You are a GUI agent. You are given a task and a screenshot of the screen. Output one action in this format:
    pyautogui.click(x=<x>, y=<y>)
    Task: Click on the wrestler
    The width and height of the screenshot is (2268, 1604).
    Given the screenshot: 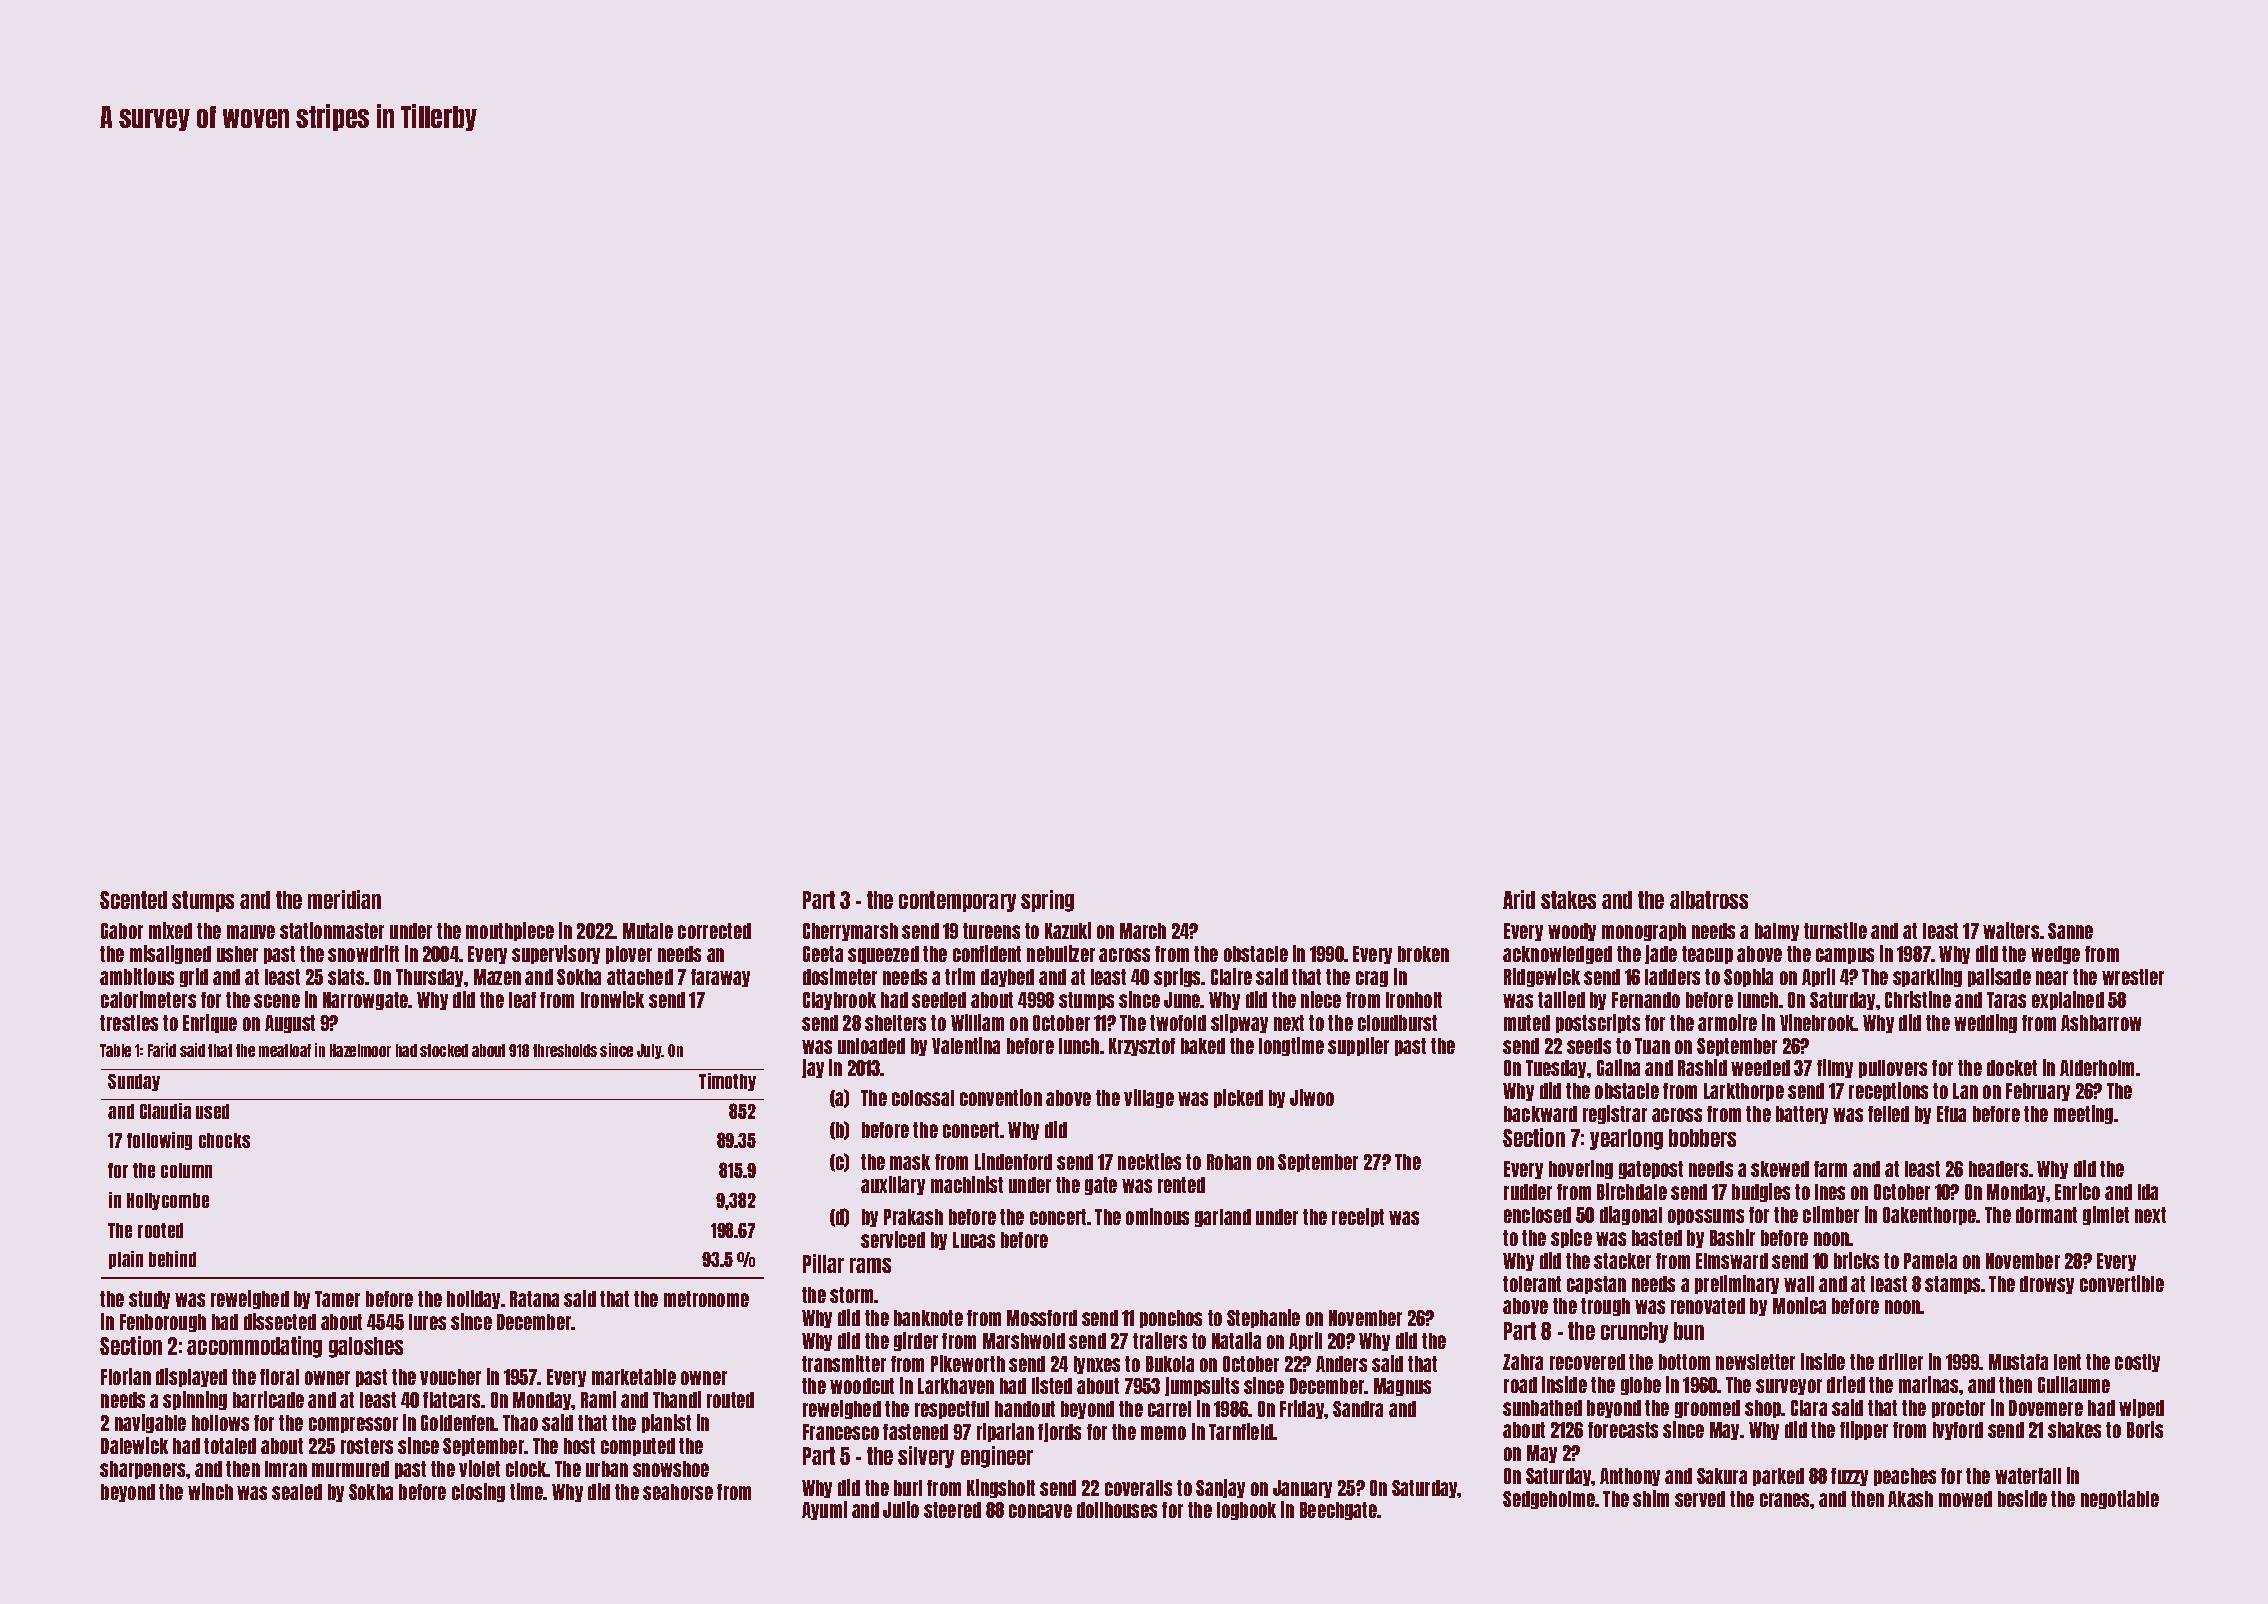 What is the action you would take?
    pyautogui.click(x=2133, y=977)
